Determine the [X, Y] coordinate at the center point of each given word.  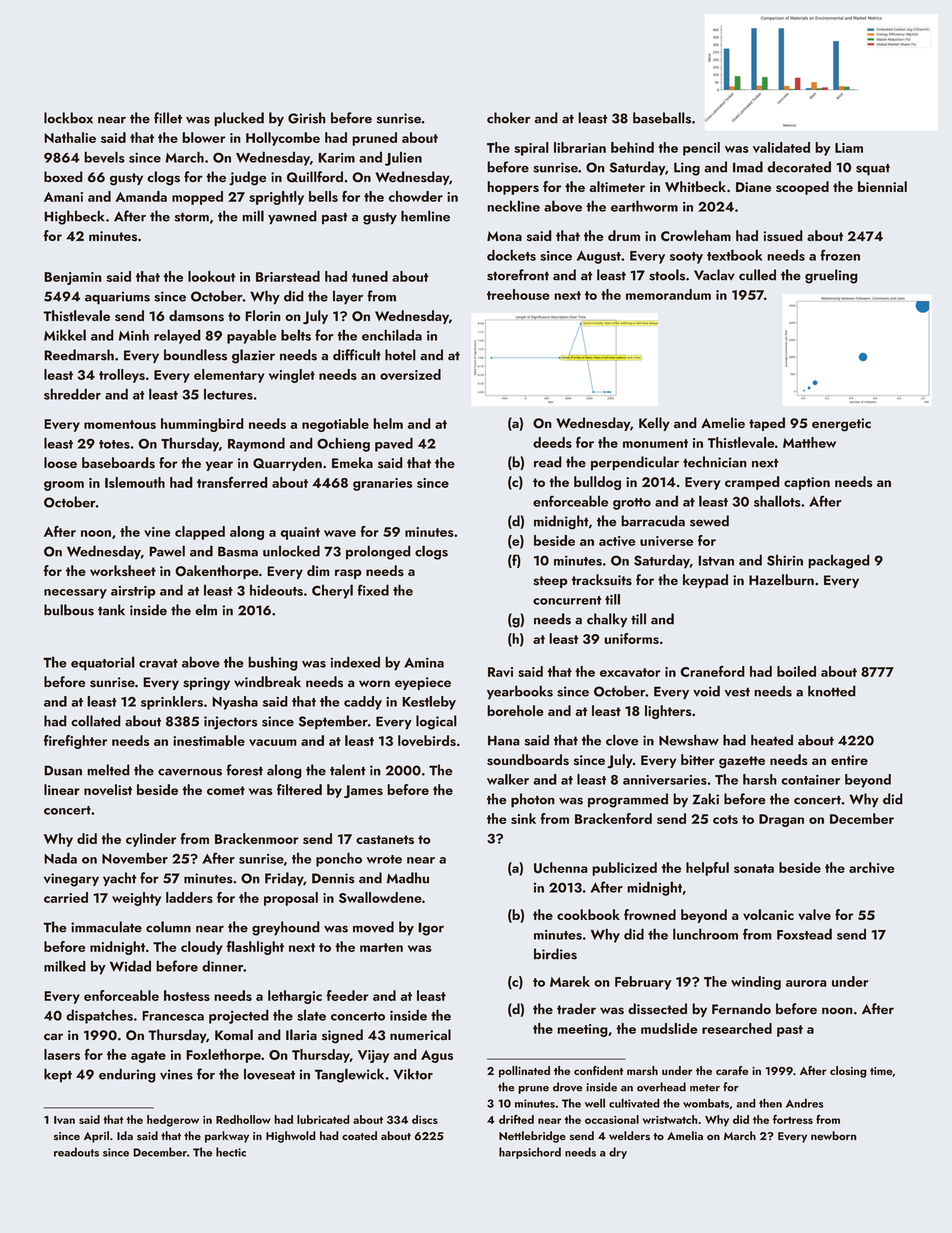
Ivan [64, 1120]
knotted [832, 691]
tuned [370, 276]
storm [192, 217]
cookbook [588, 914]
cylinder [151, 840]
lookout [212, 276]
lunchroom [705, 934]
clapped [200, 533]
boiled [796, 671]
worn [374, 683]
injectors [231, 723]
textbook [735, 255]
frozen [840, 255]
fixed [373, 590]
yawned [292, 217]
